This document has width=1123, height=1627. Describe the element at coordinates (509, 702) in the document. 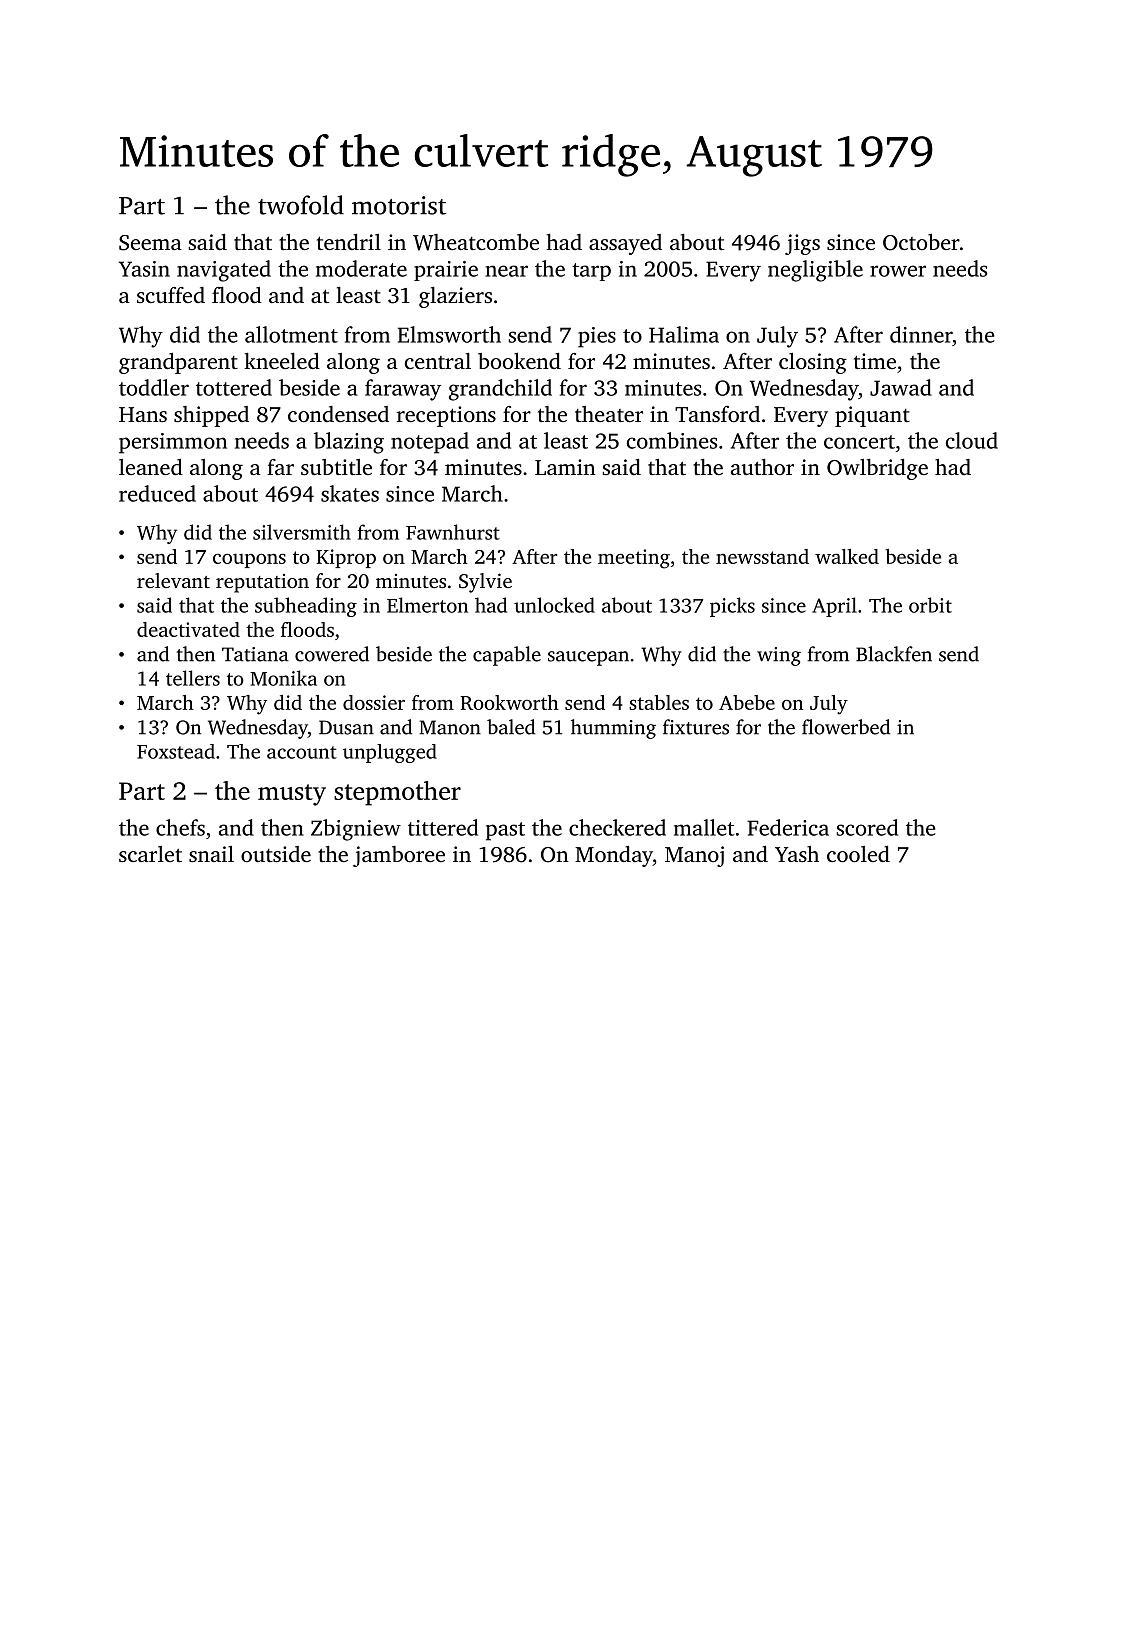

I see `Rookworth` at that location.
